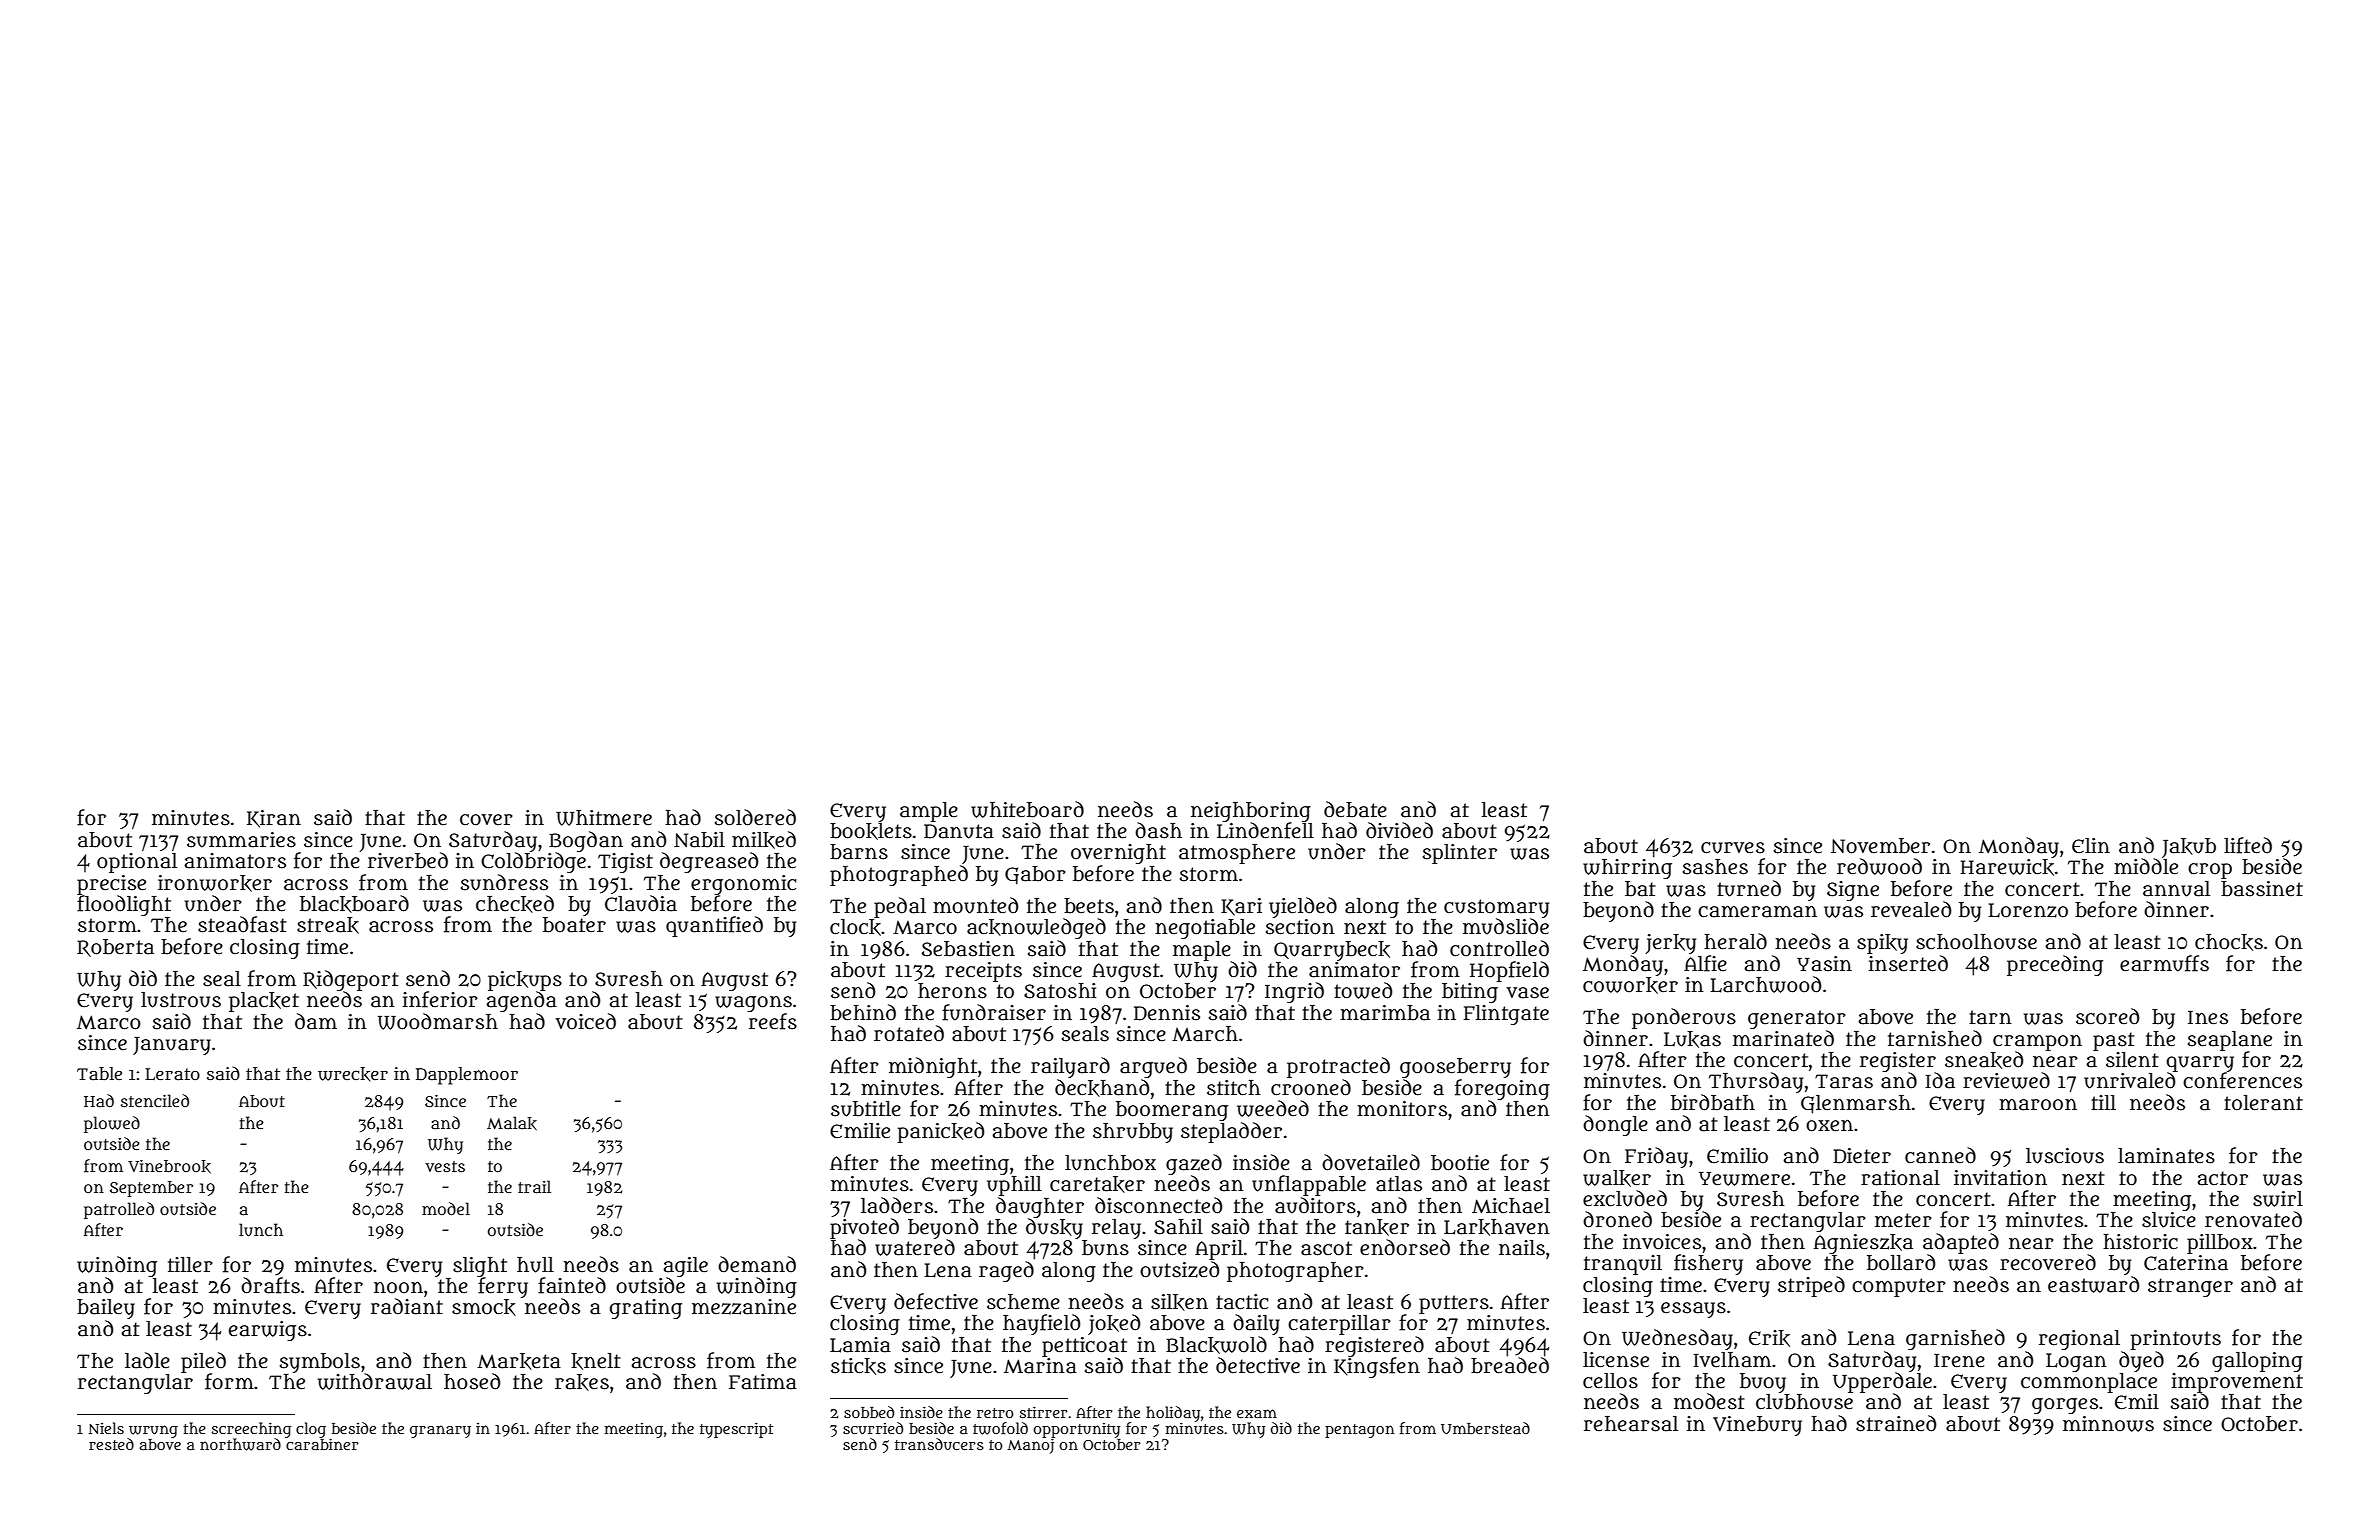  What do you see at coordinates (137, 863) in the image?
I see `optional` at bounding box center [137, 863].
